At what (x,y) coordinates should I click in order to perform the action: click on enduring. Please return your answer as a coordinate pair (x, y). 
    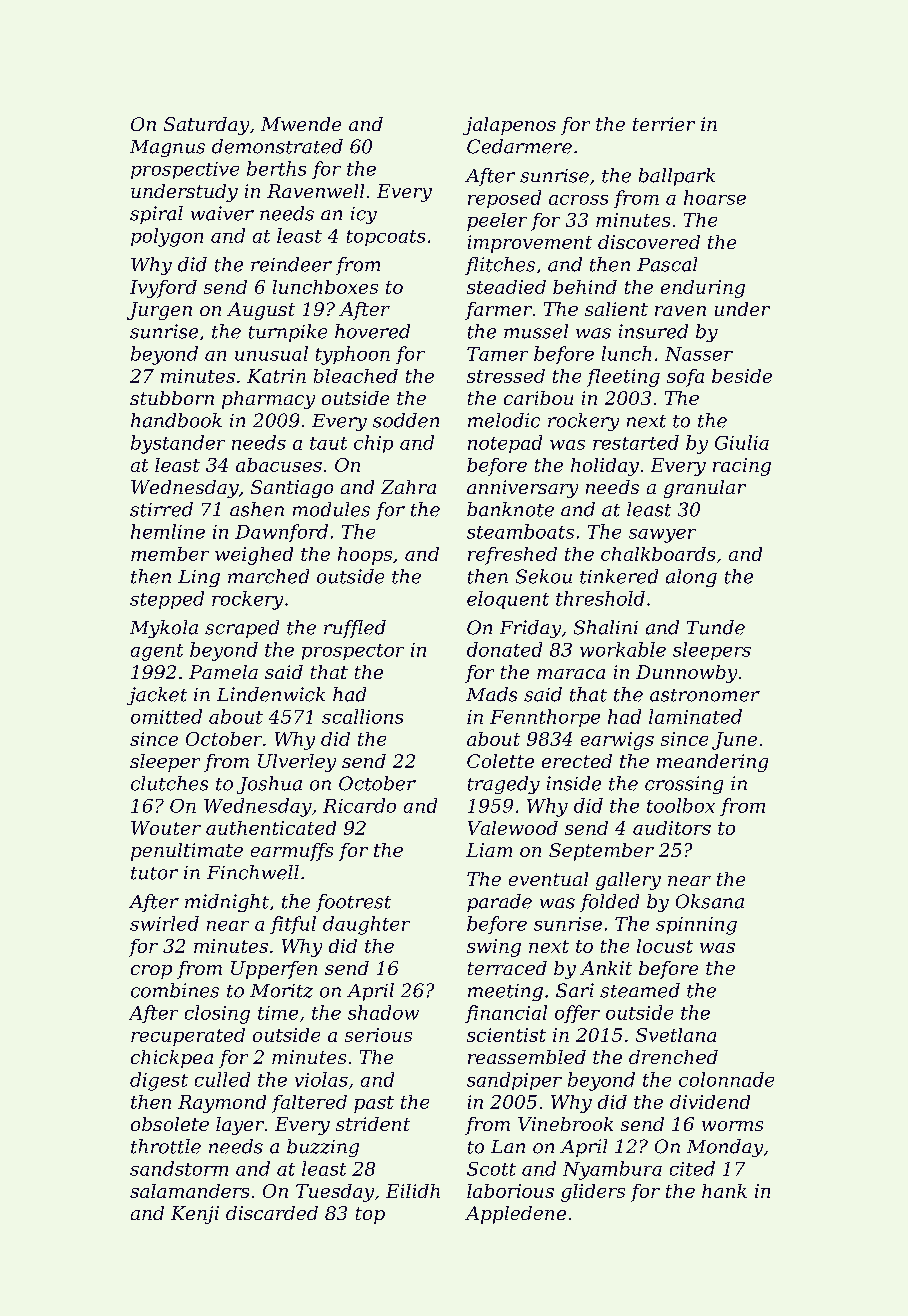
    Looking at the image, I should click on (703, 289).
